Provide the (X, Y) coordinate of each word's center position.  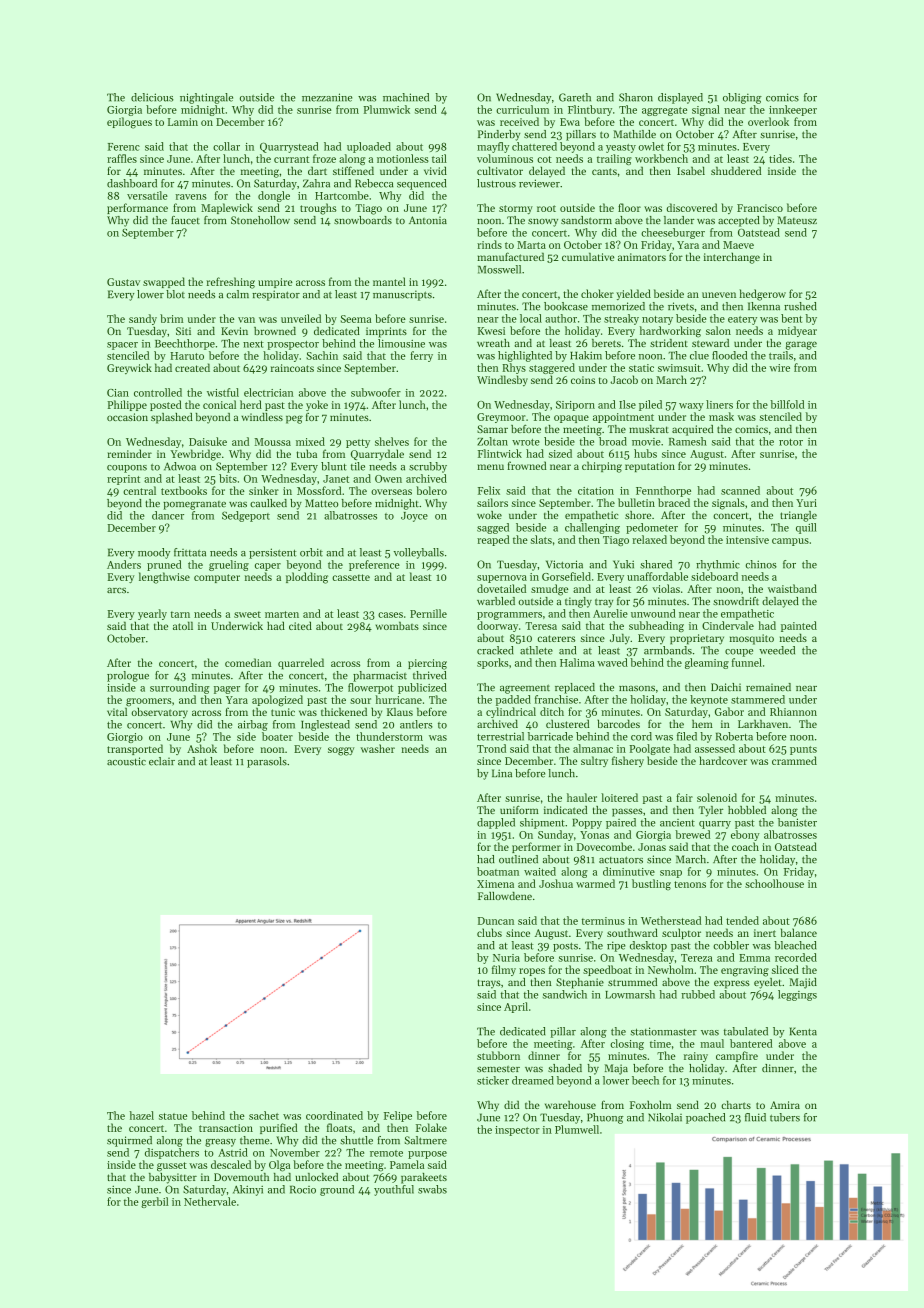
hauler (582, 797)
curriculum (522, 109)
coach (745, 846)
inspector (517, 1131)
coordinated (334, 1115)
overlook (768, 121)
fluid (755, 1117)
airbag (253, 725)
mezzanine (327, 97)
